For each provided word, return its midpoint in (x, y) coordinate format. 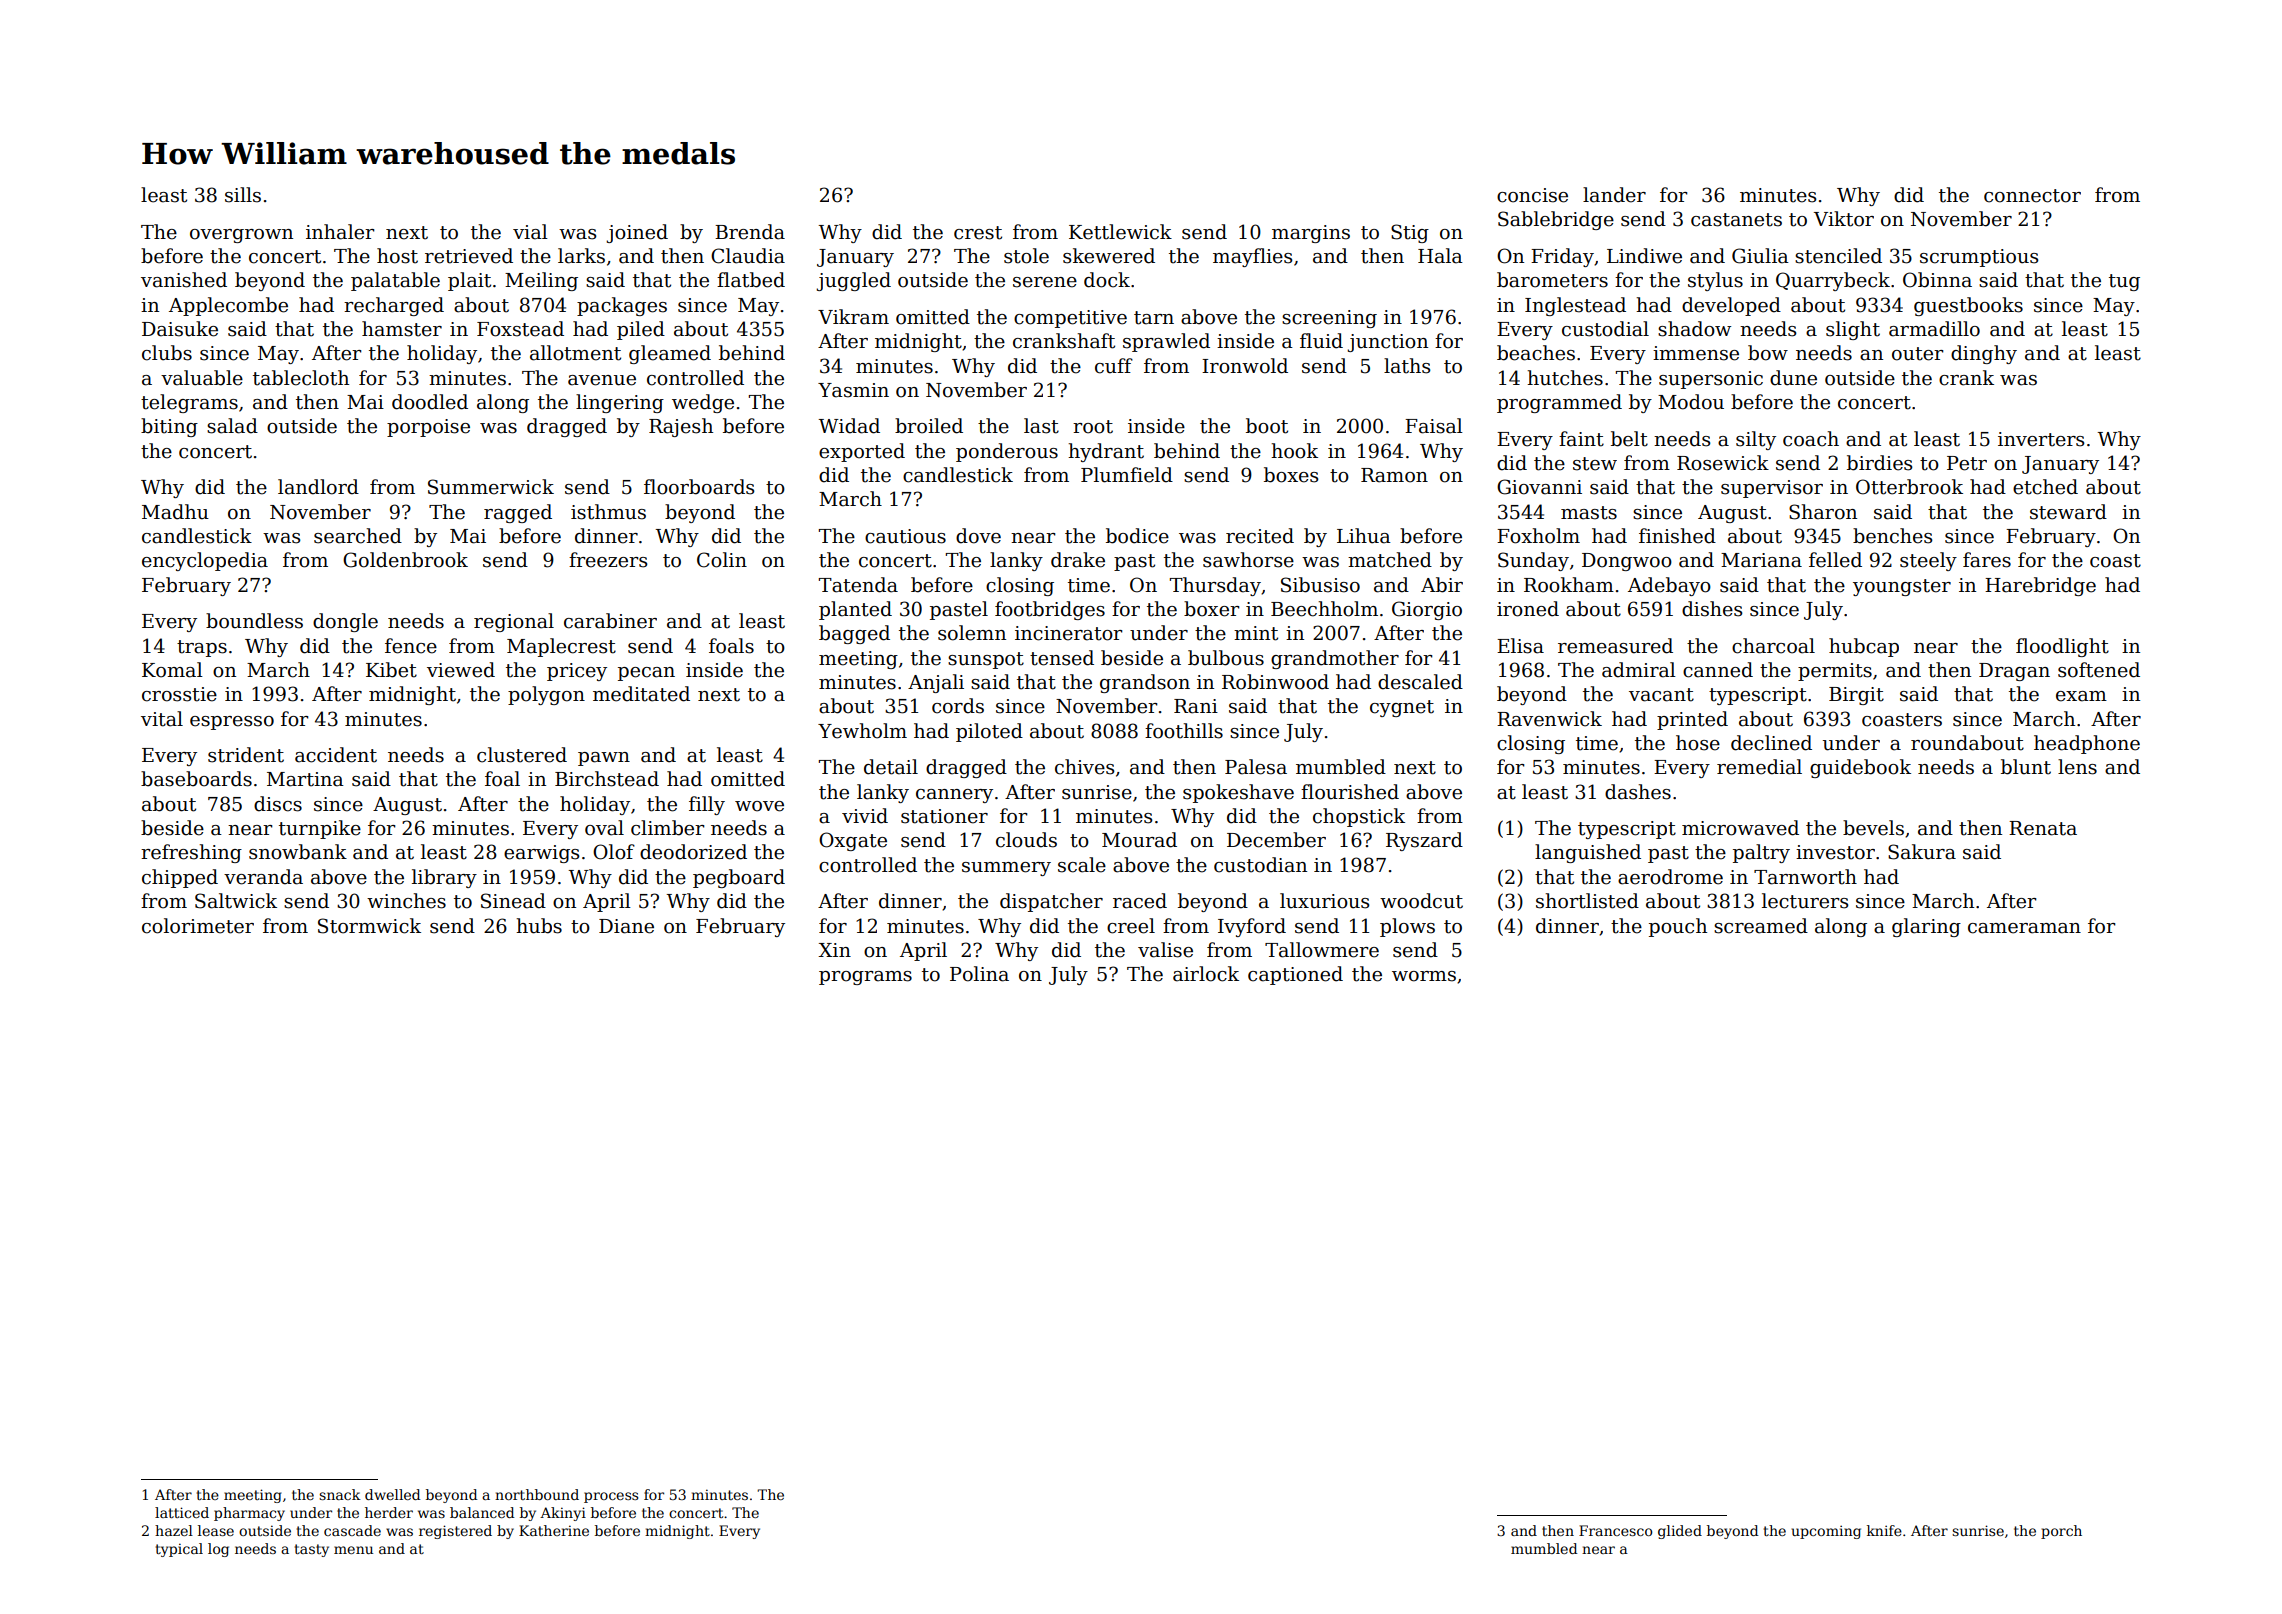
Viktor (1844, 219)
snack (340, 1494)
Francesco (1615, 1530)
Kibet (391, 670)
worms (1424, 976)
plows (1407, 927)
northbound (537, 1494)
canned (1718, 670)
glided (1680, 1532)
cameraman (2024, 928)
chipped (180, 878)
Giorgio (1427, 610)
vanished (184, 280)
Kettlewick (1120, 232)
